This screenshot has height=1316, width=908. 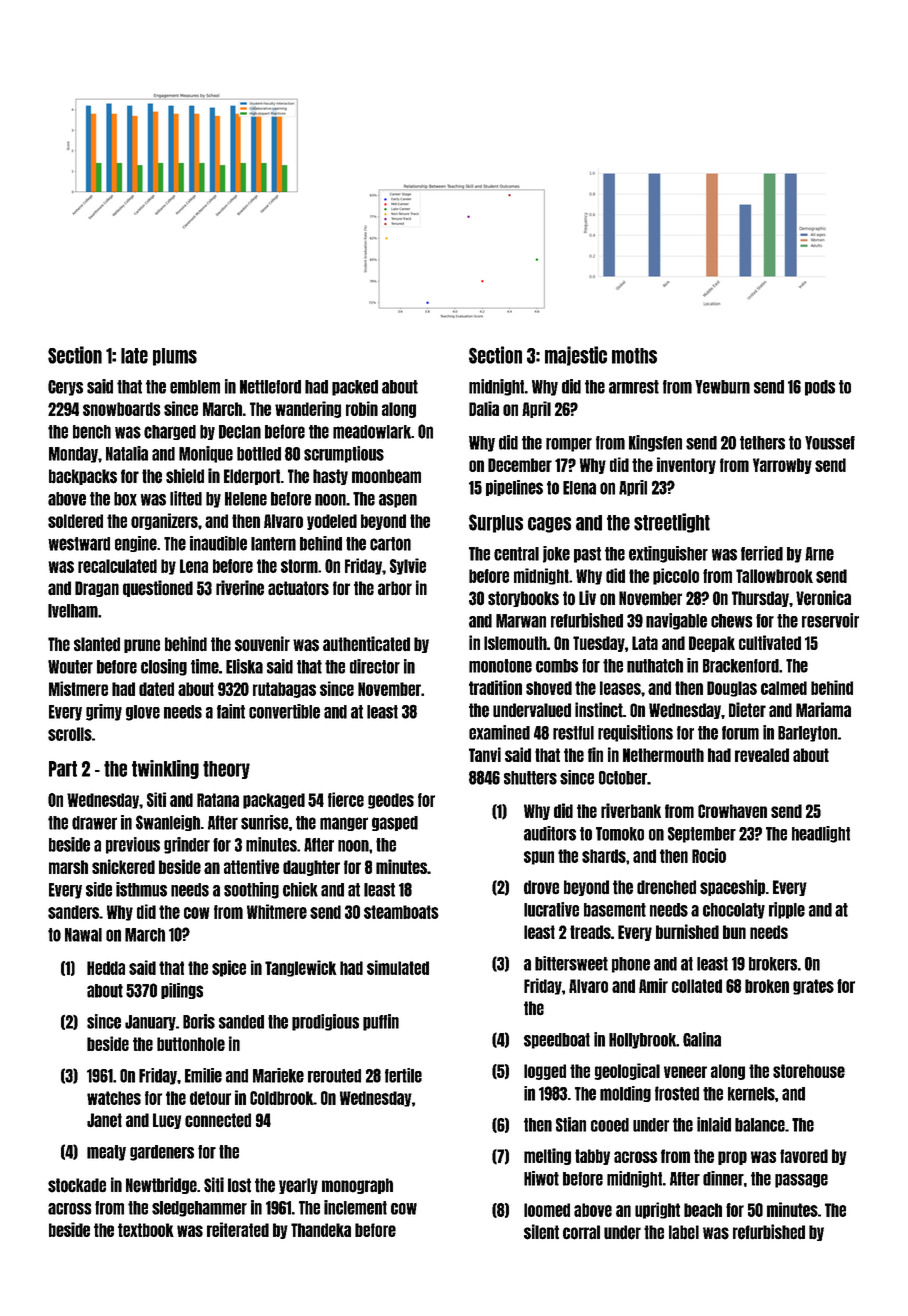 What do you see at coordinates (604, 856) in the screenshot?
I see `shards` at bounding box center [604, 856].
